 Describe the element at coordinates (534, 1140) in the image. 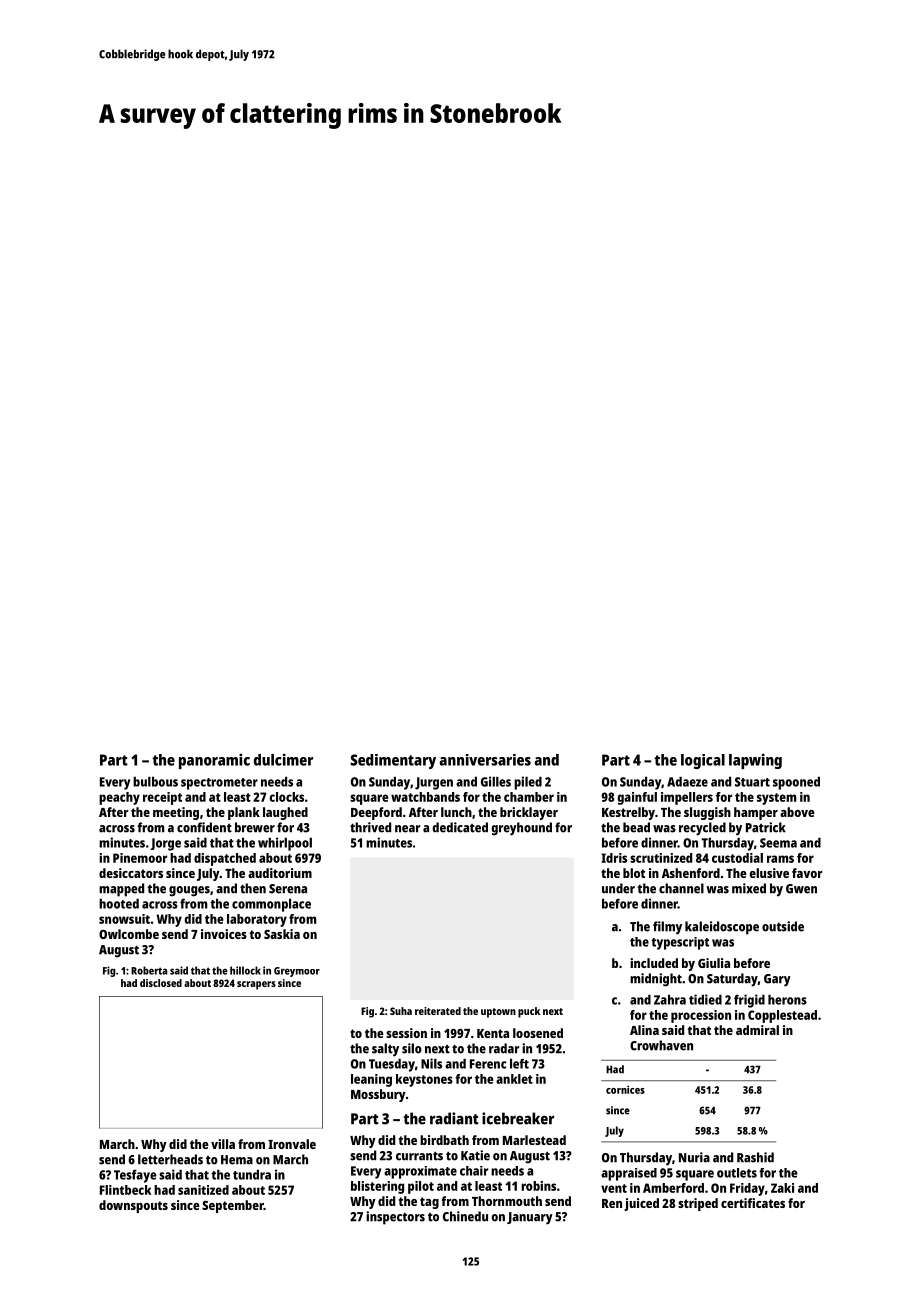

I see `Marlestead` at that location.
